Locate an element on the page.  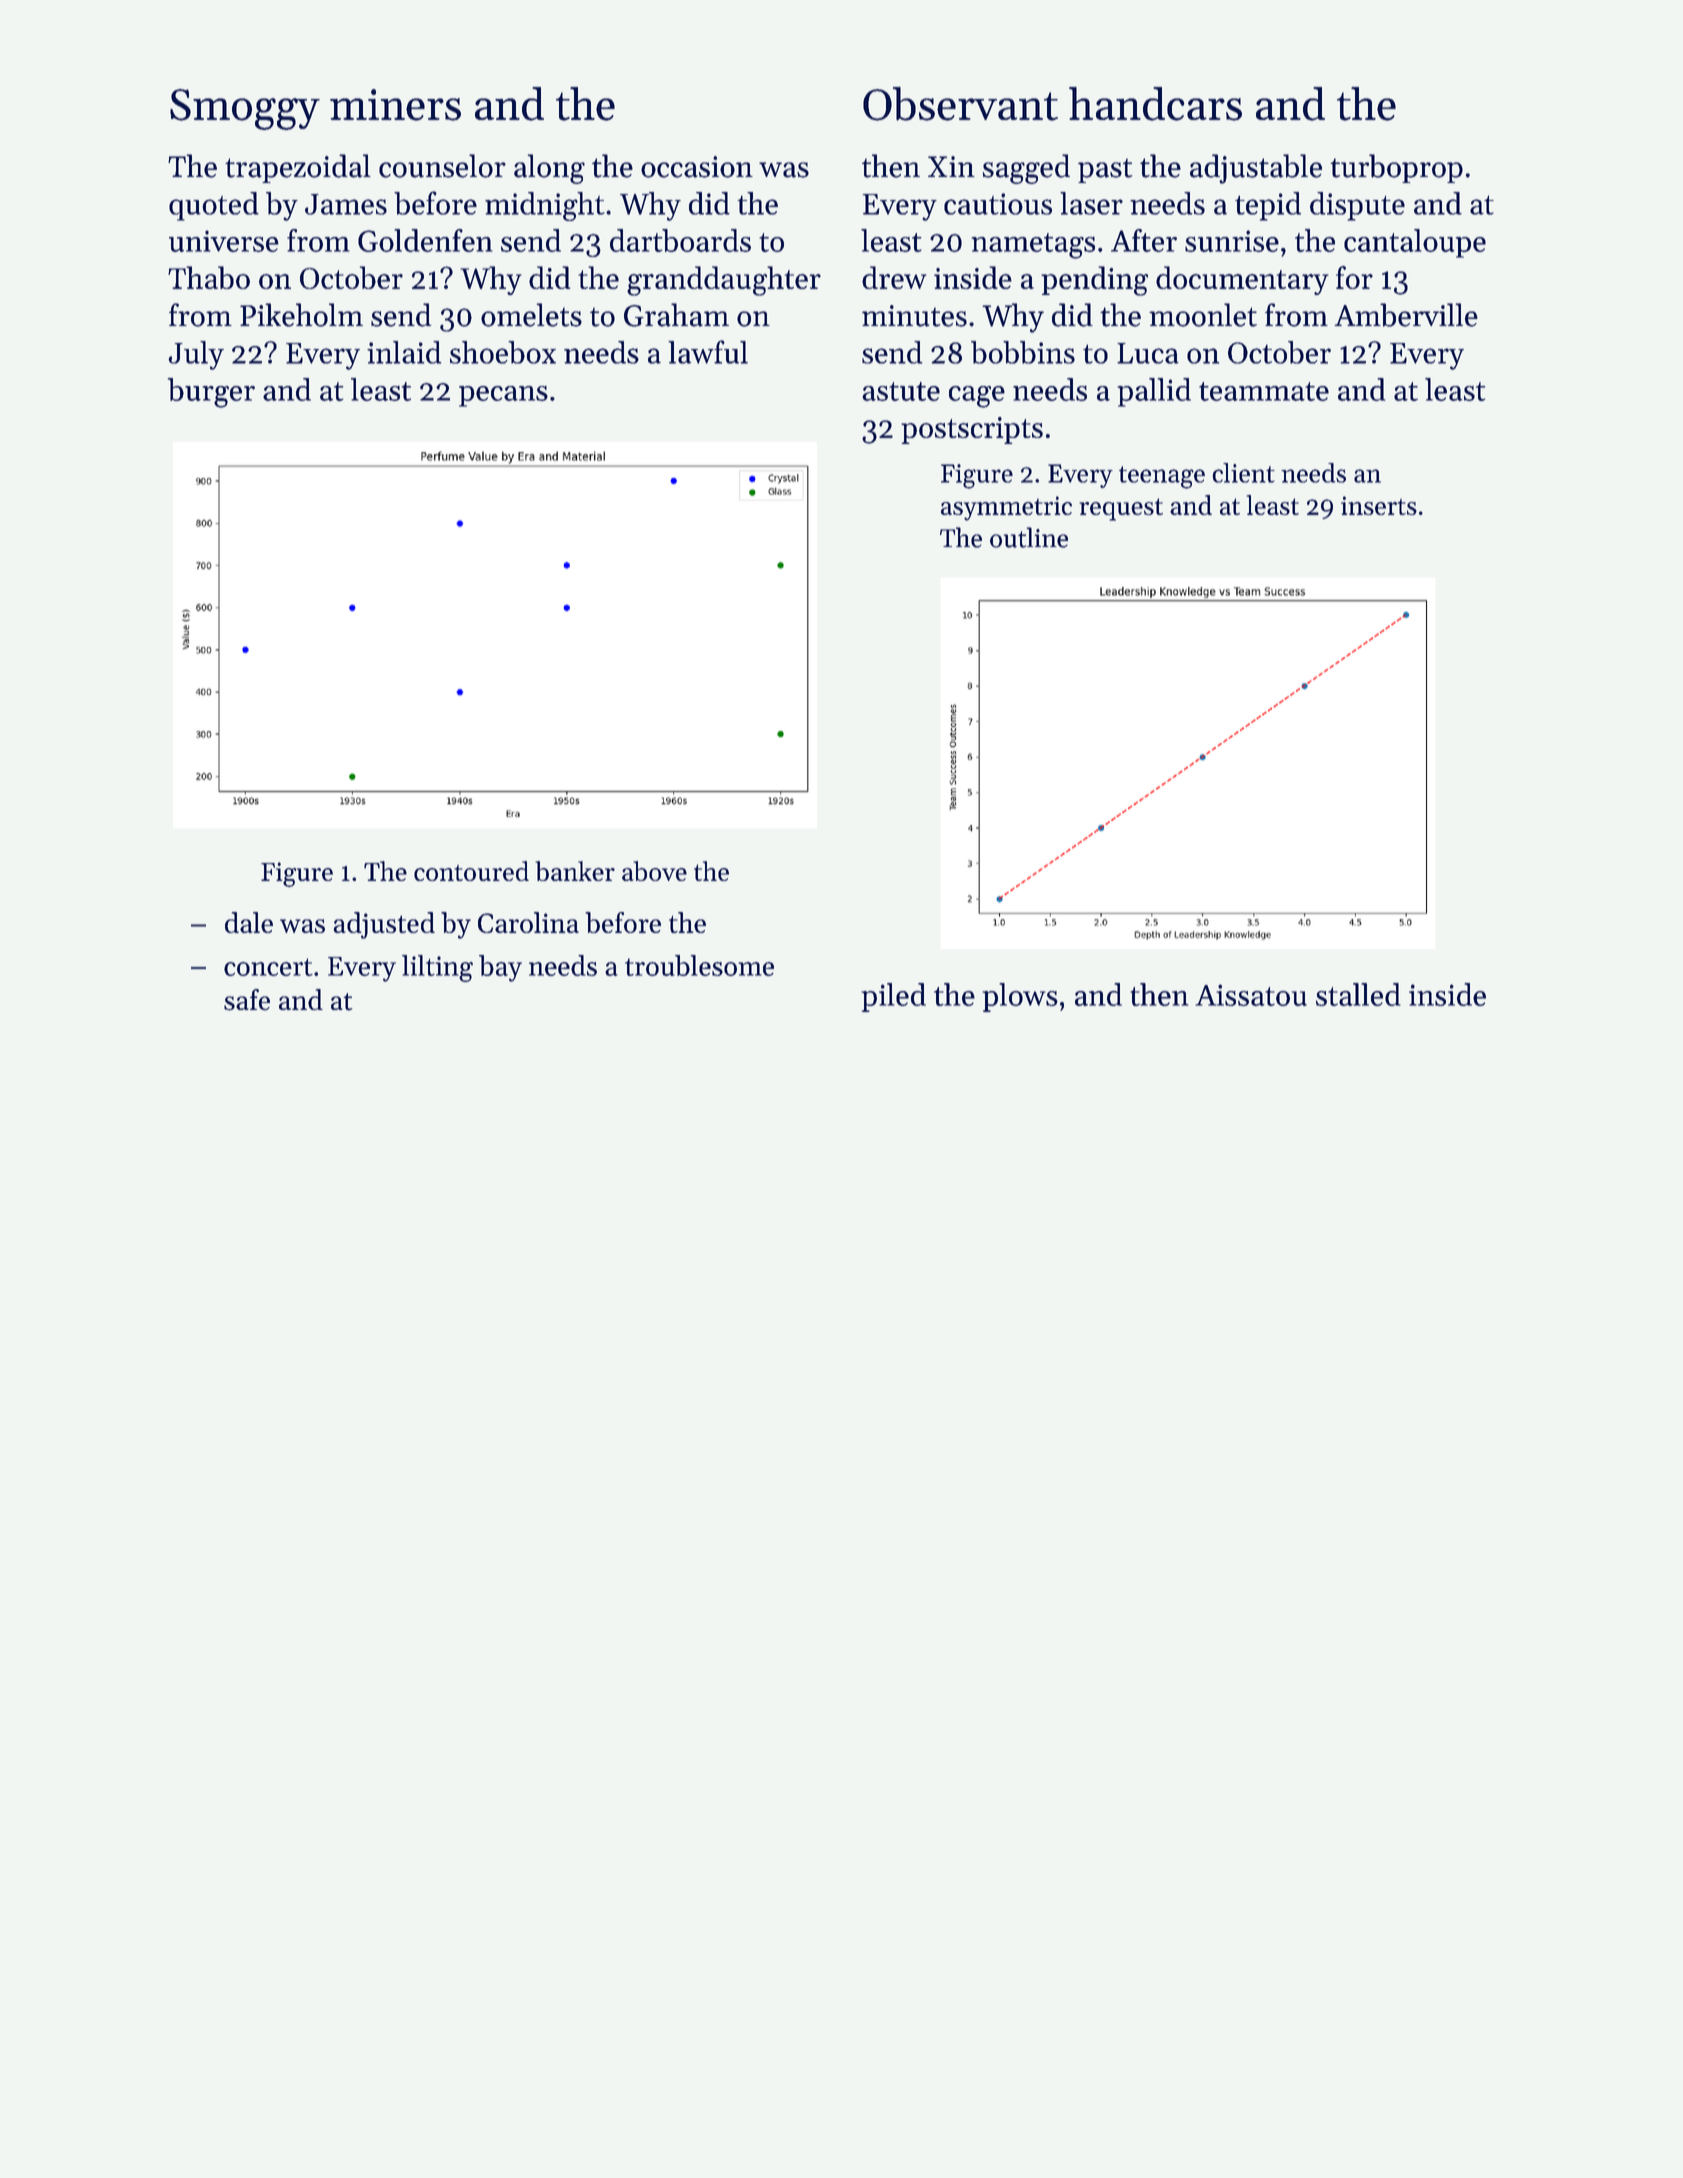
burger is located at coordinates (211, 393).
